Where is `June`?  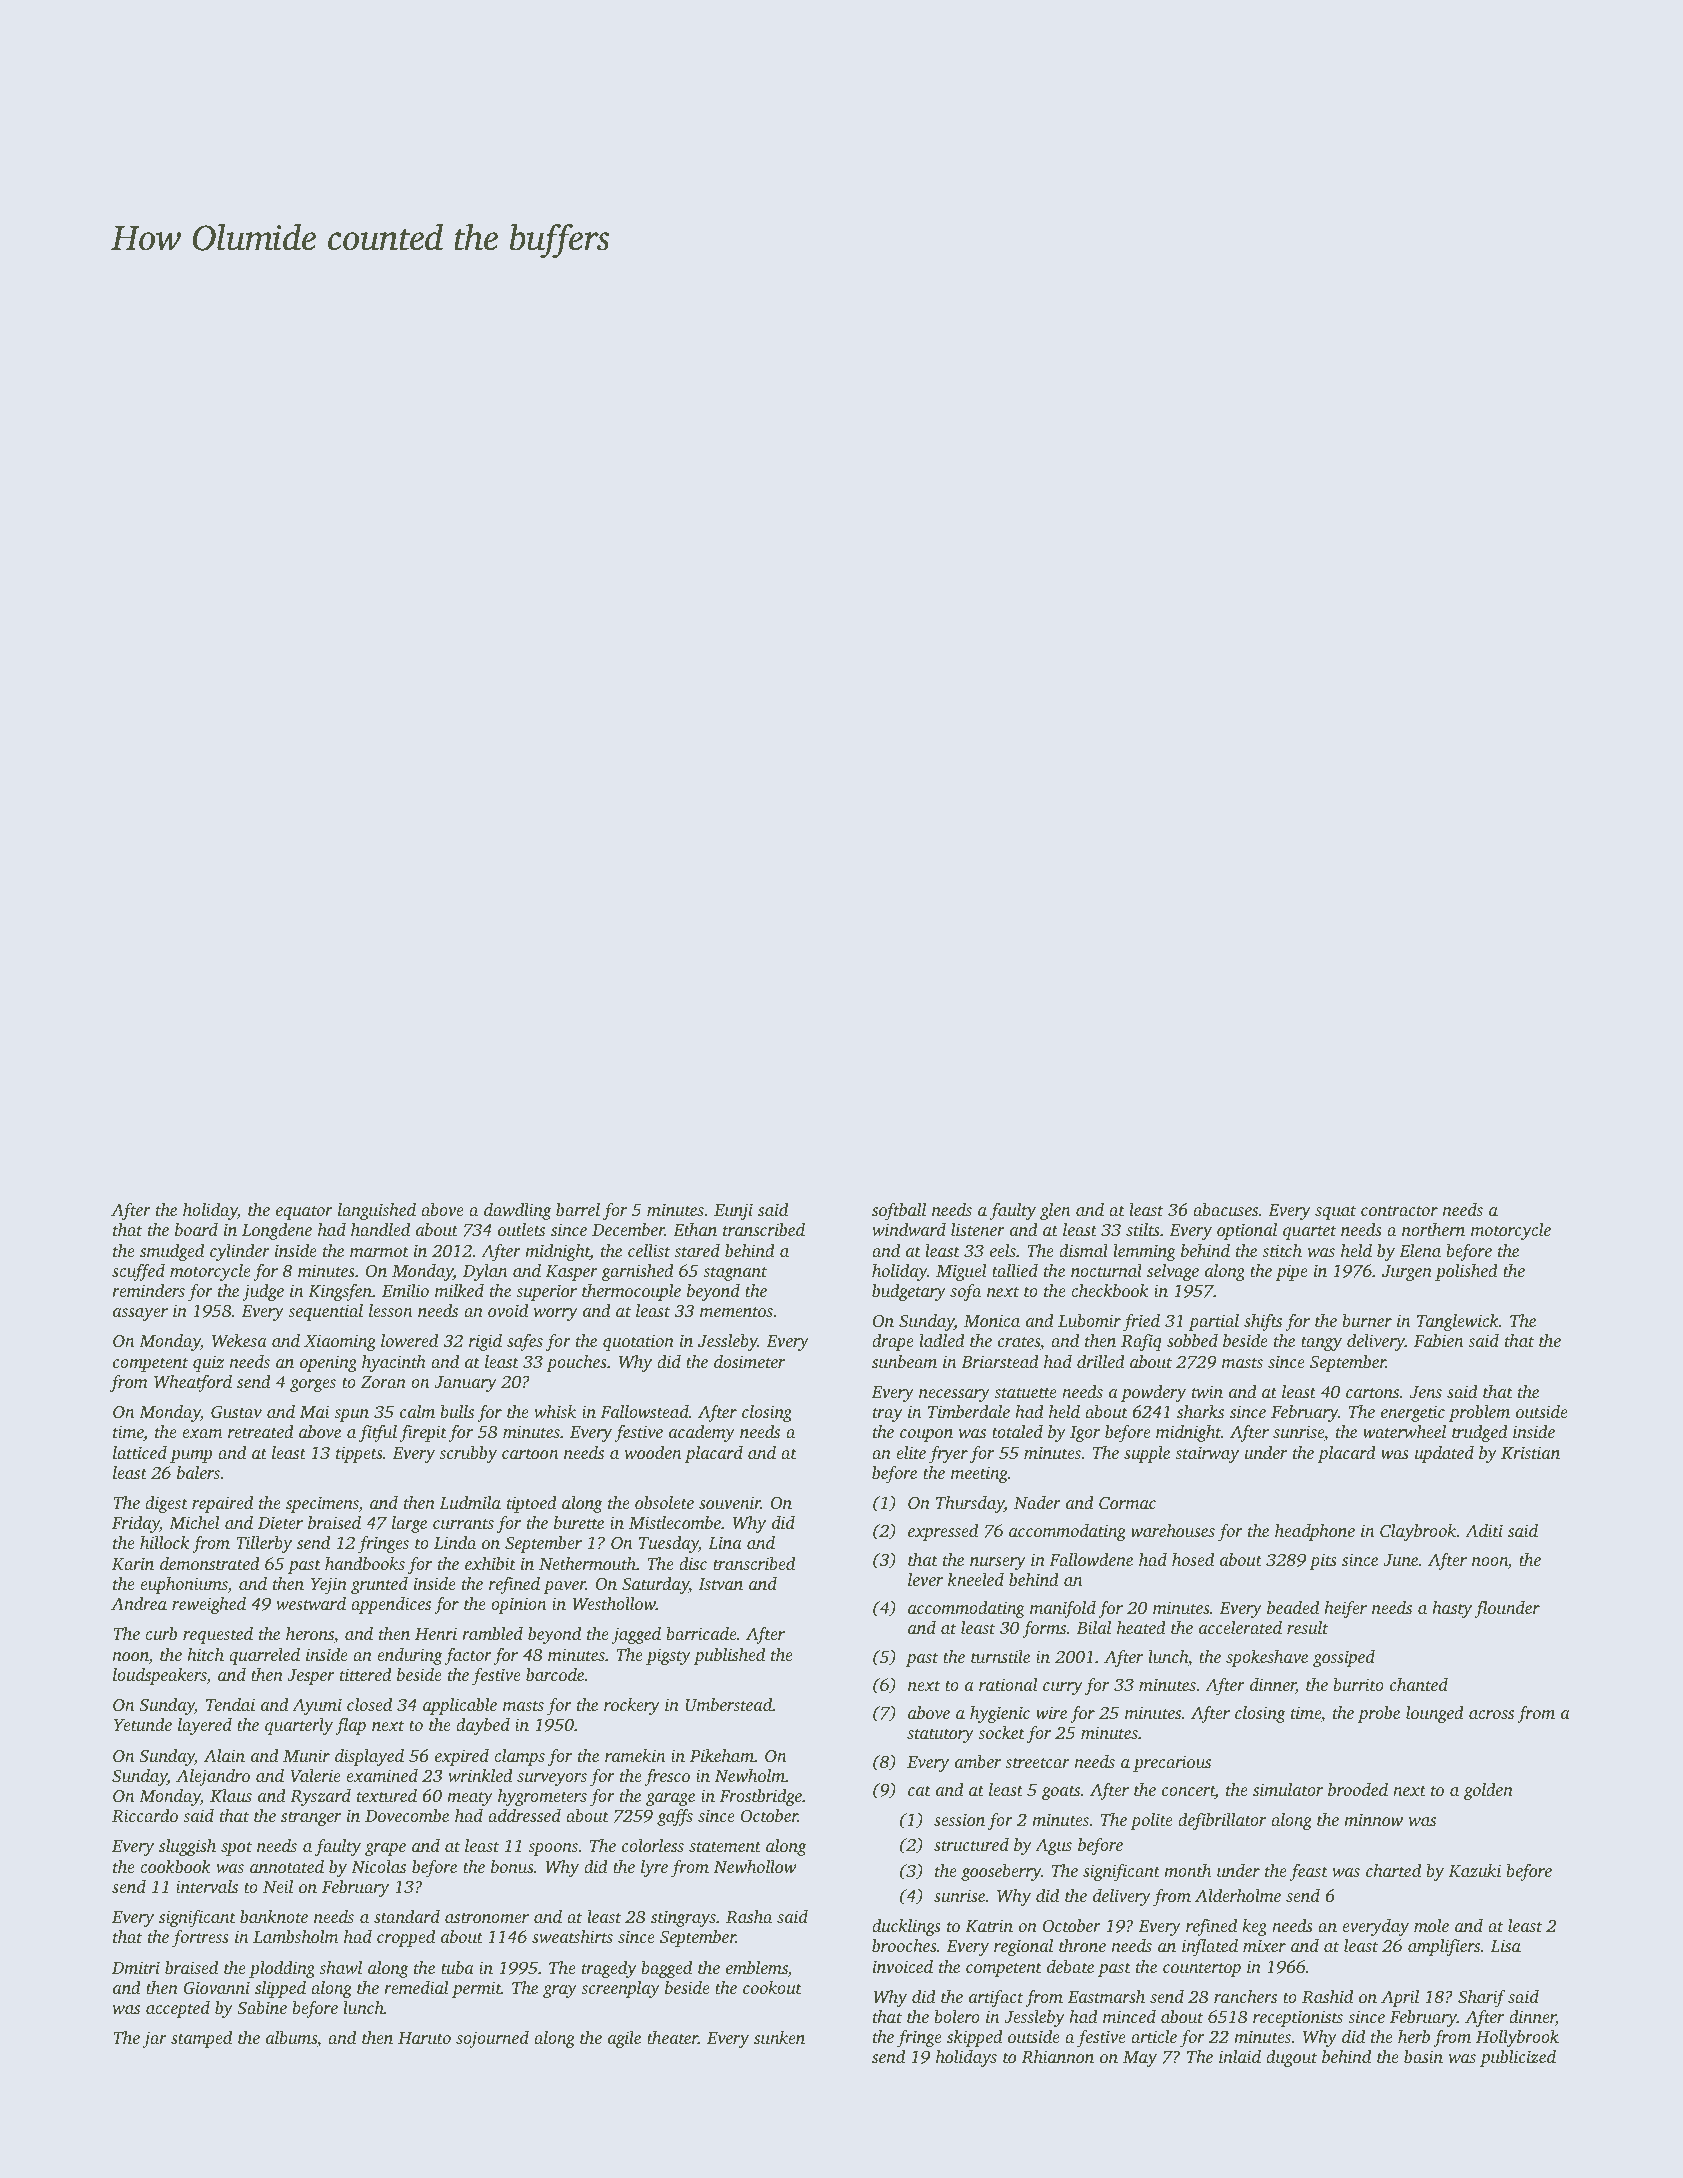
June is located at coordinates (1400, 1560).
